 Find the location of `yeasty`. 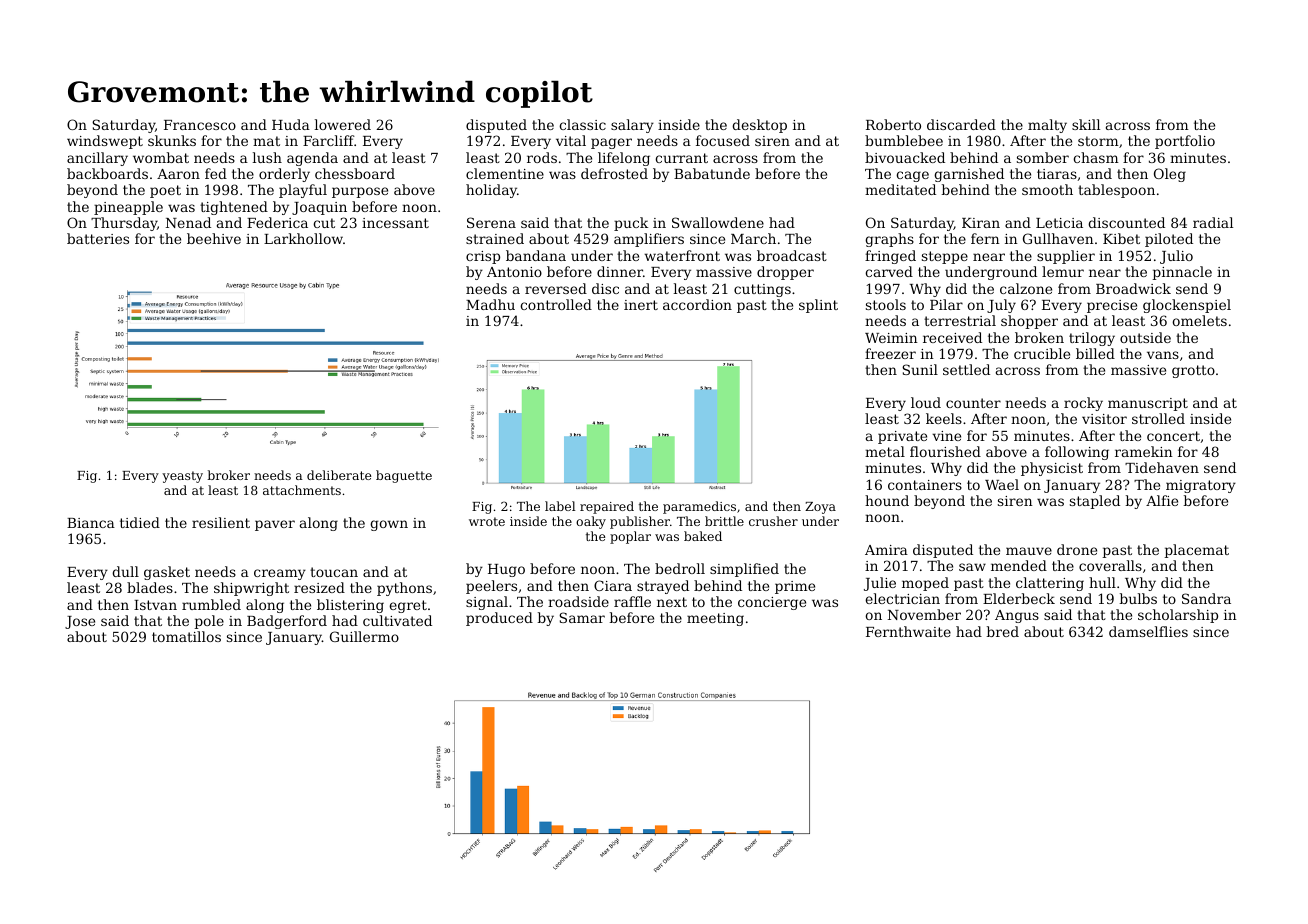

yeasty is located at coordinates (182, 477).
